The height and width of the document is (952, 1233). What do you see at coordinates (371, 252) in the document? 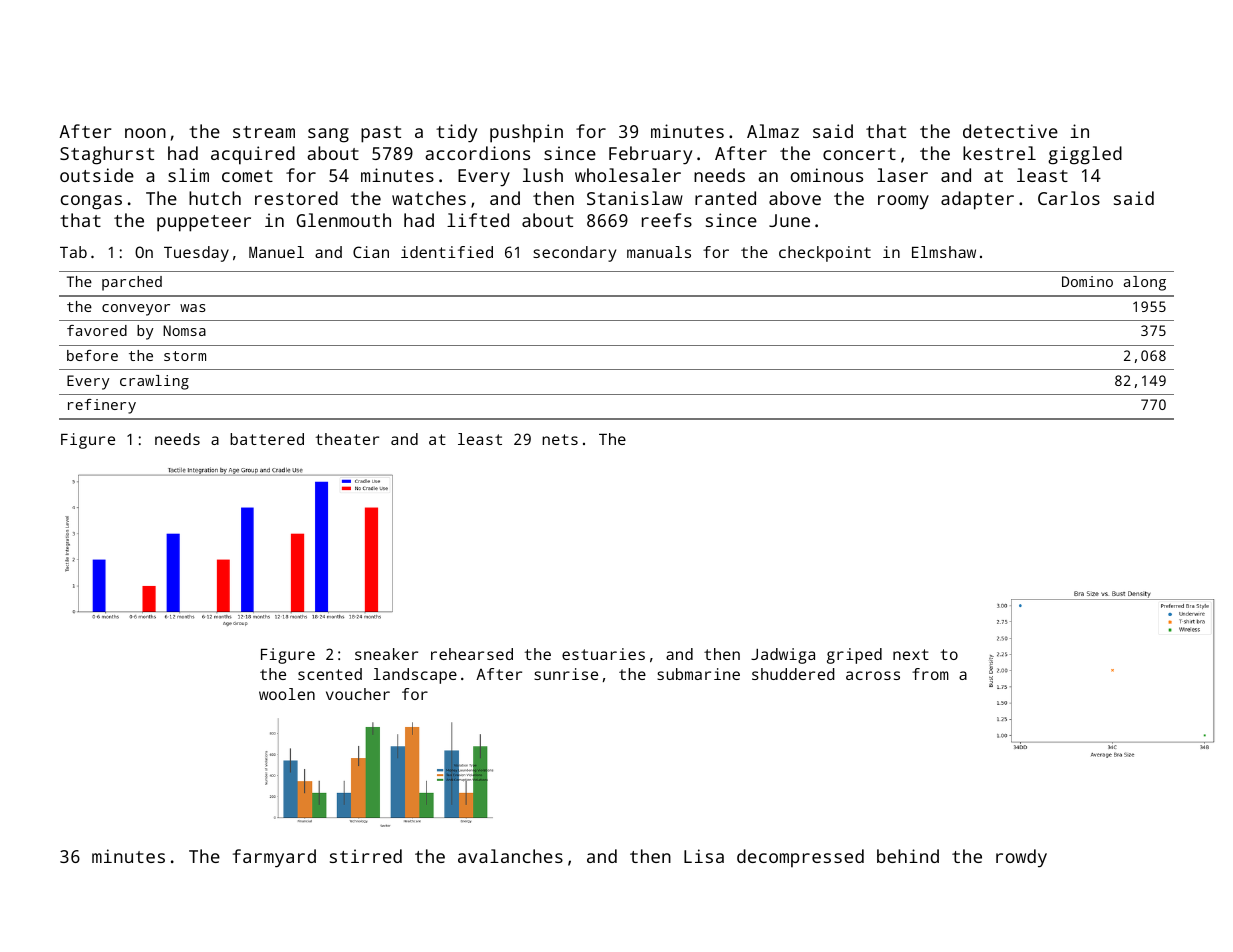
I see `Cian` at bounding box center [371, 252].
